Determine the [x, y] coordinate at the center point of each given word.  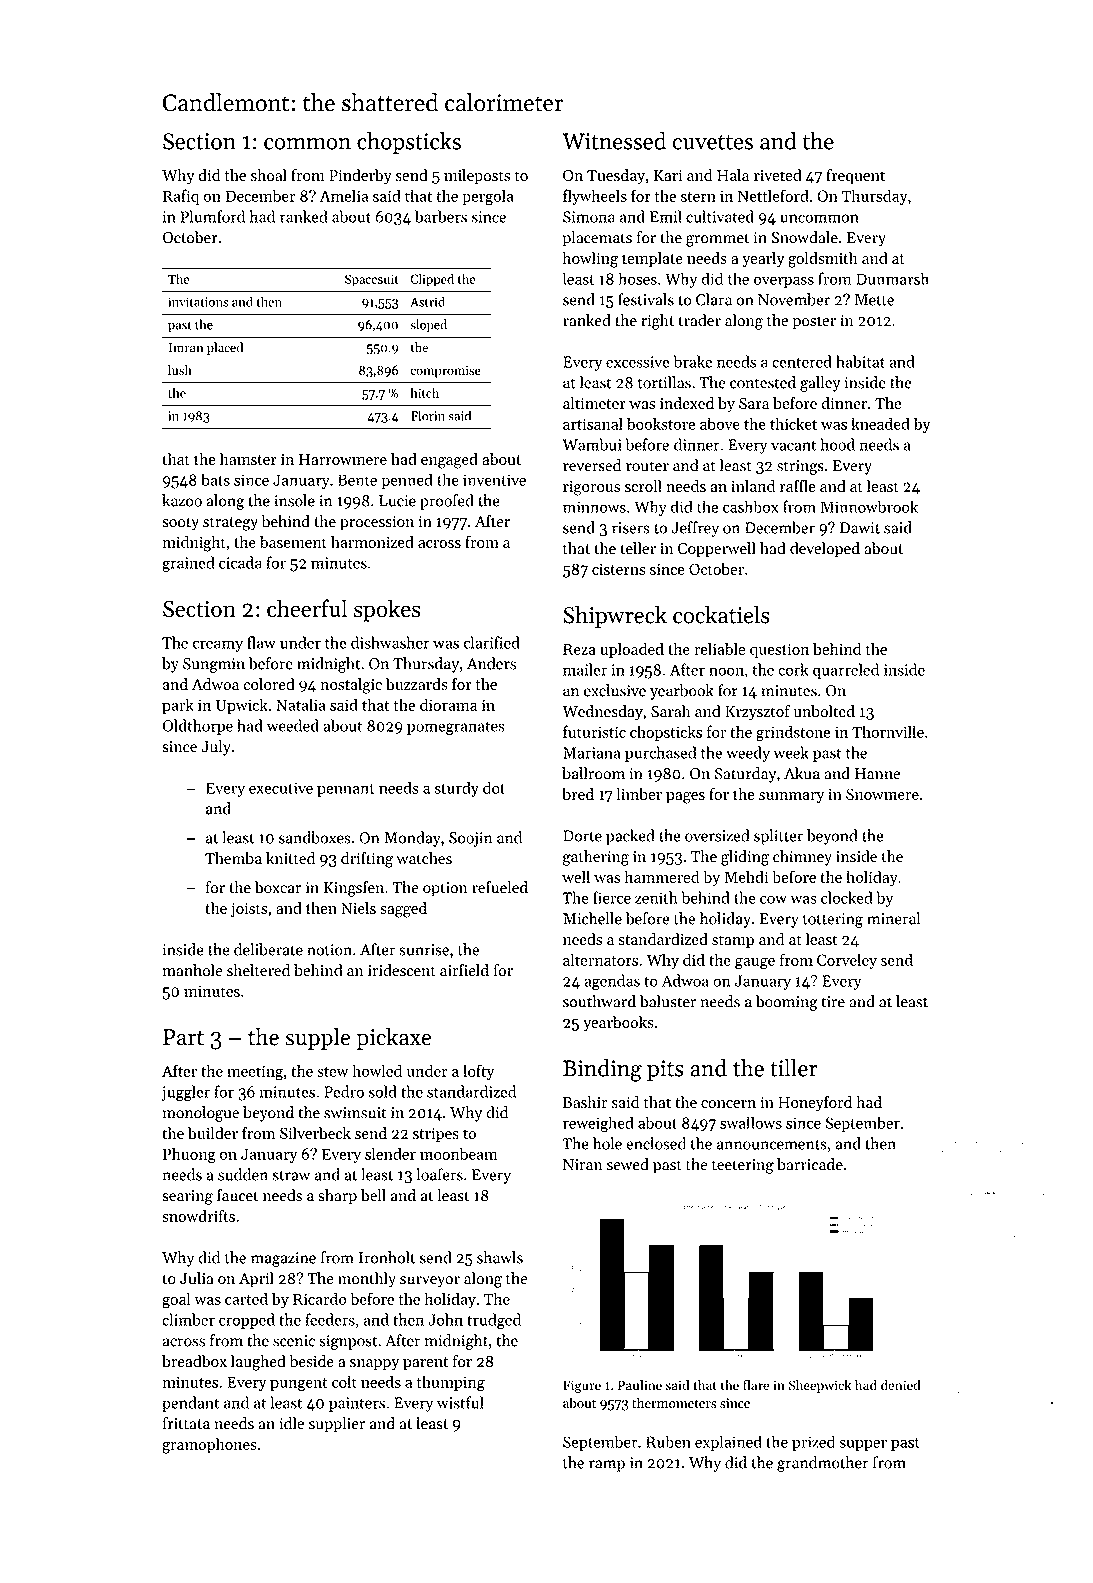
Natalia [301, 704]
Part [183, 1037]
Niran [582, 1165]
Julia [197, 1278]
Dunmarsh [892, 278]
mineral [893, 918]
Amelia [344, 195]
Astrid [427, 301]
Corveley [847, 961]
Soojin [470, 839]
